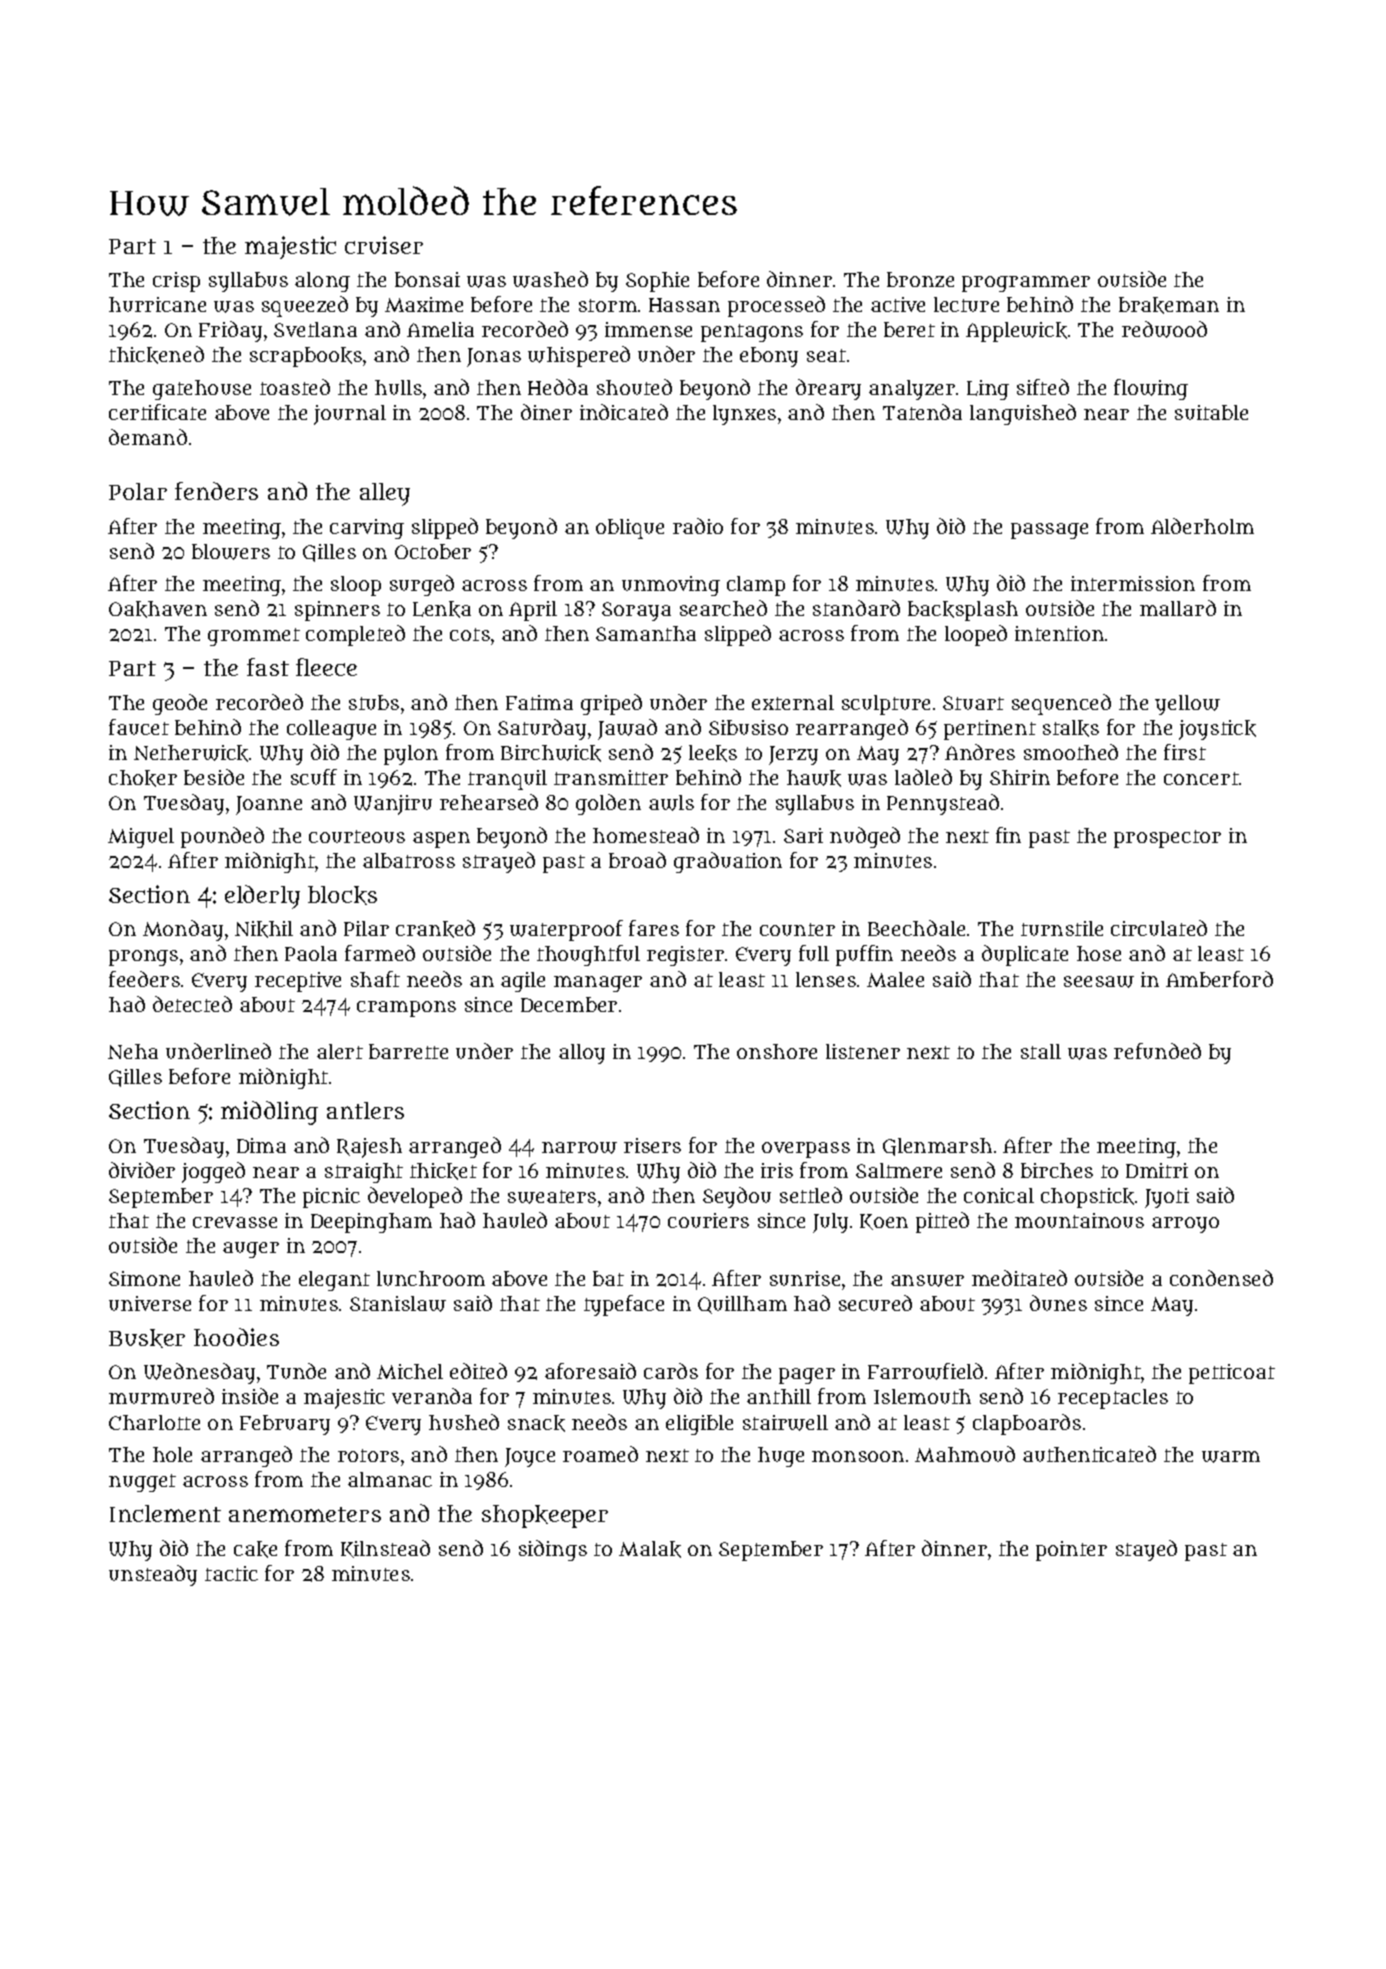  I want to click on unsteady, so click(153, 1575).
